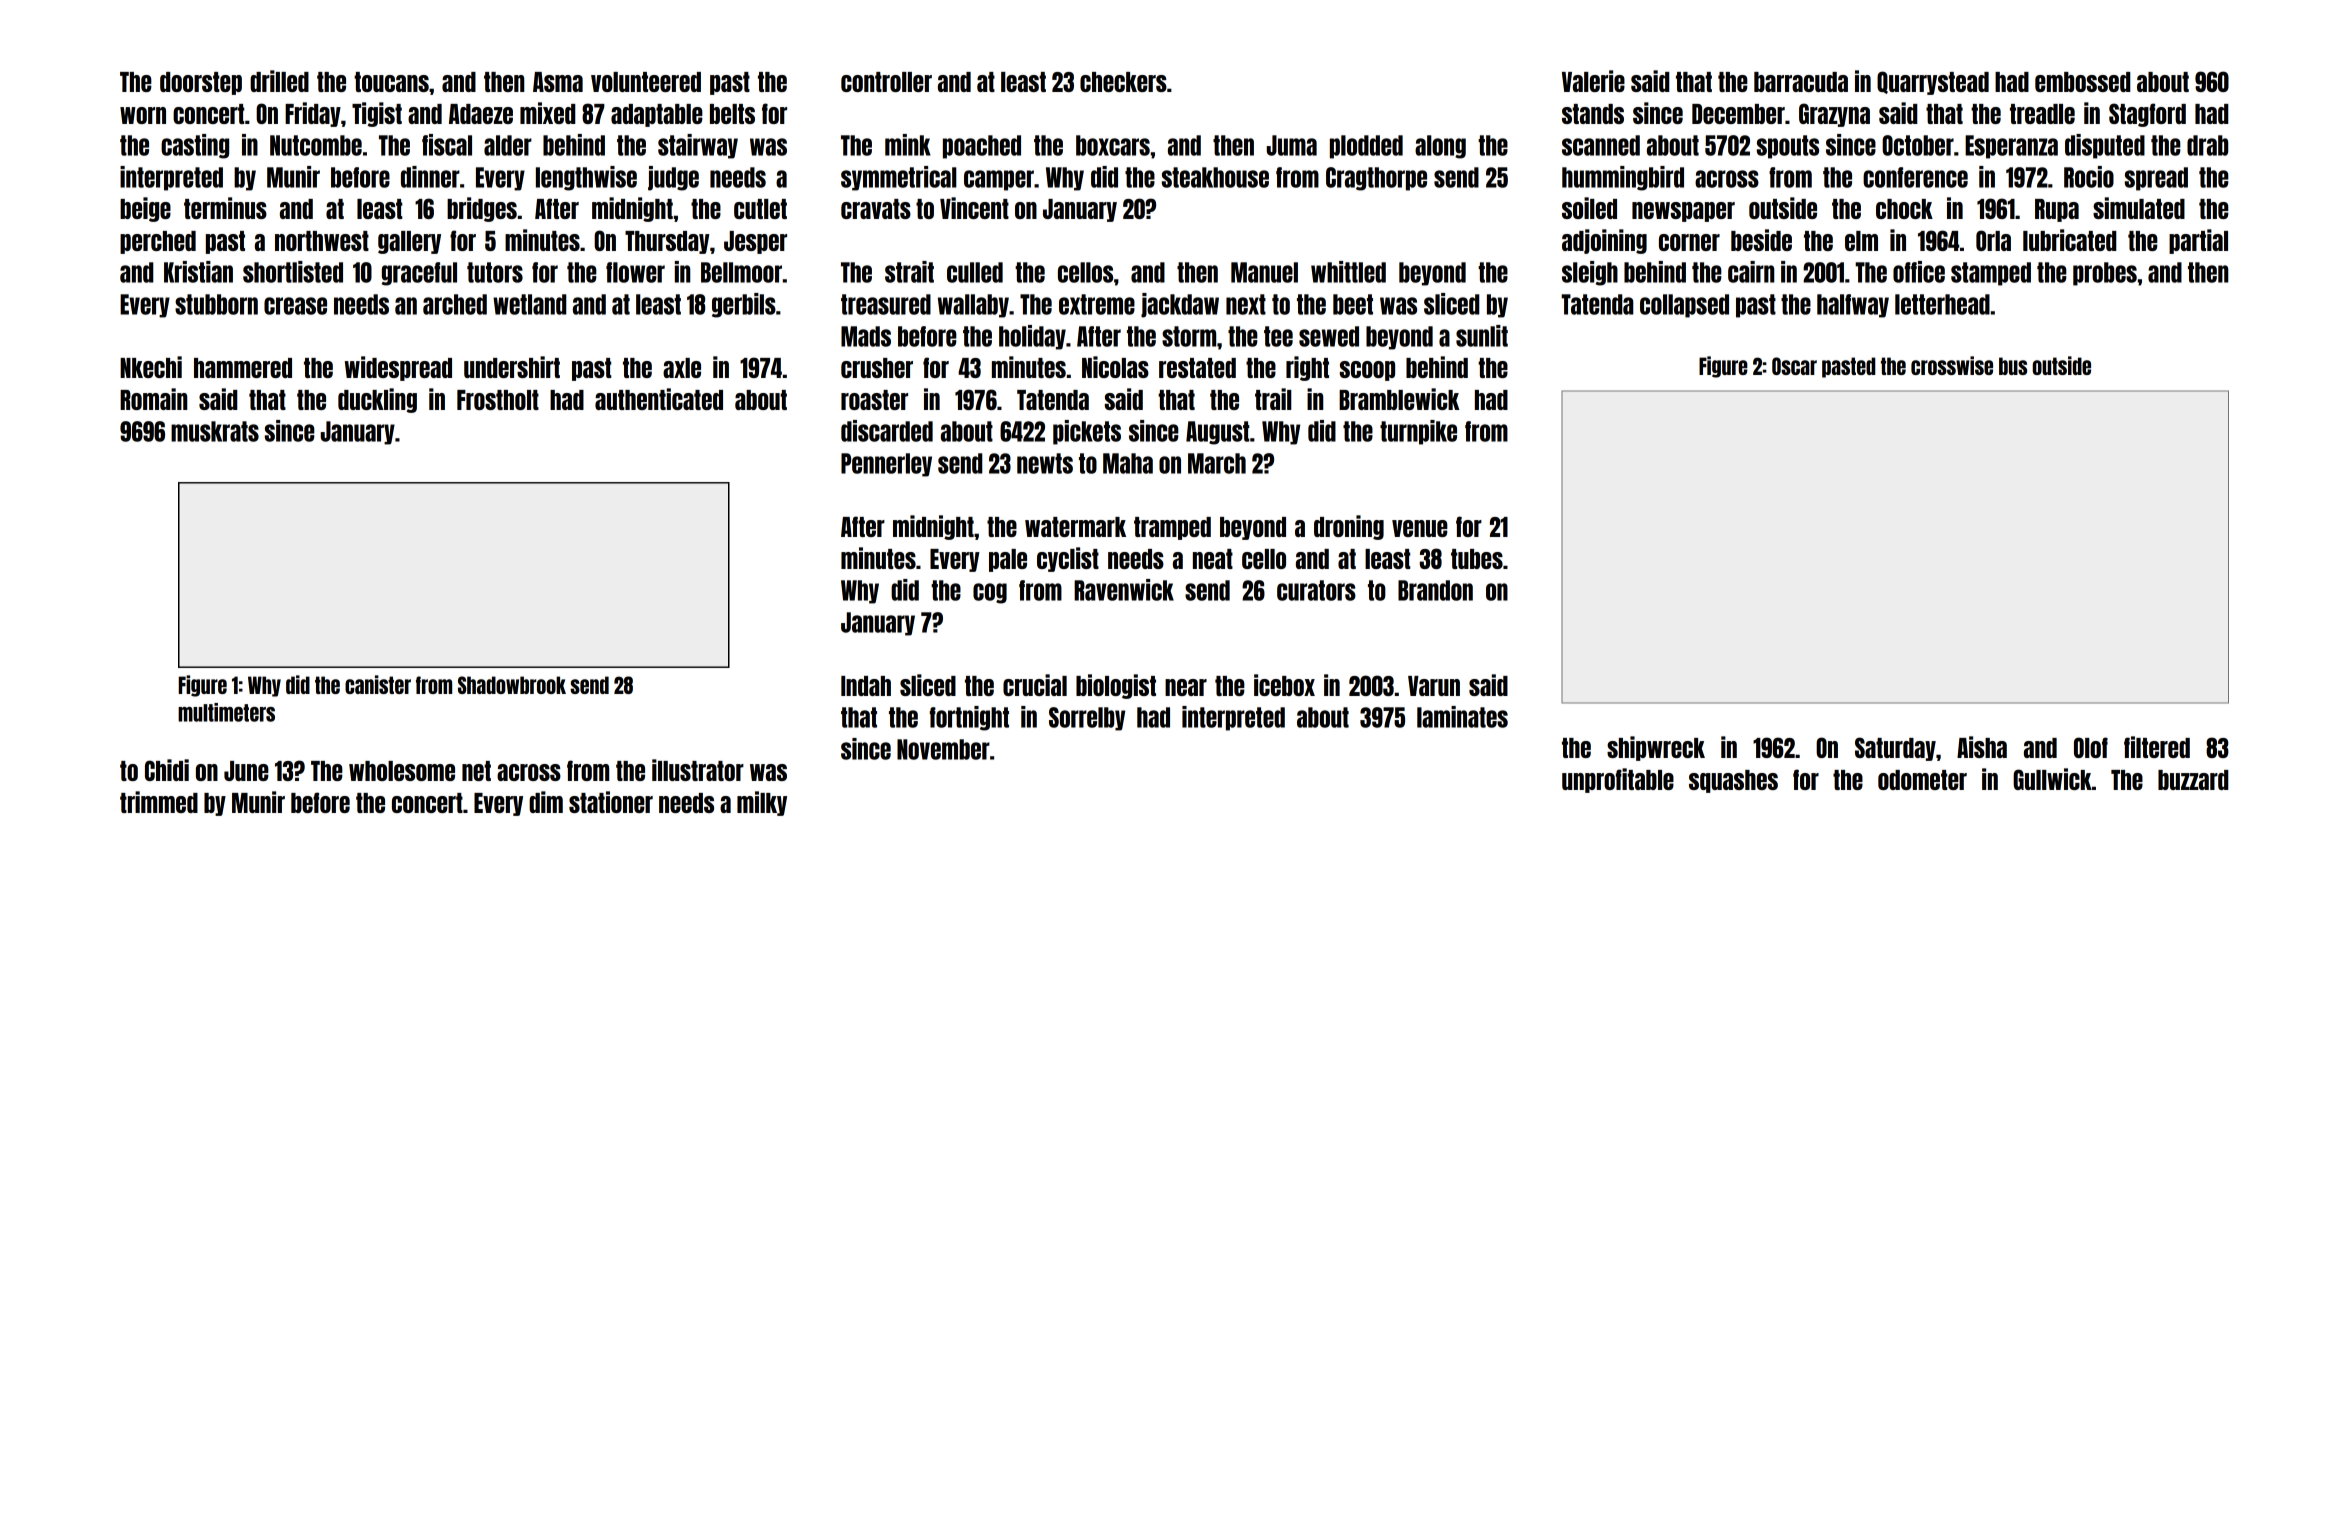  What do you see at coordinates (391, 82) in the document?
I see `toucans` at bounding box center [391, 82].
